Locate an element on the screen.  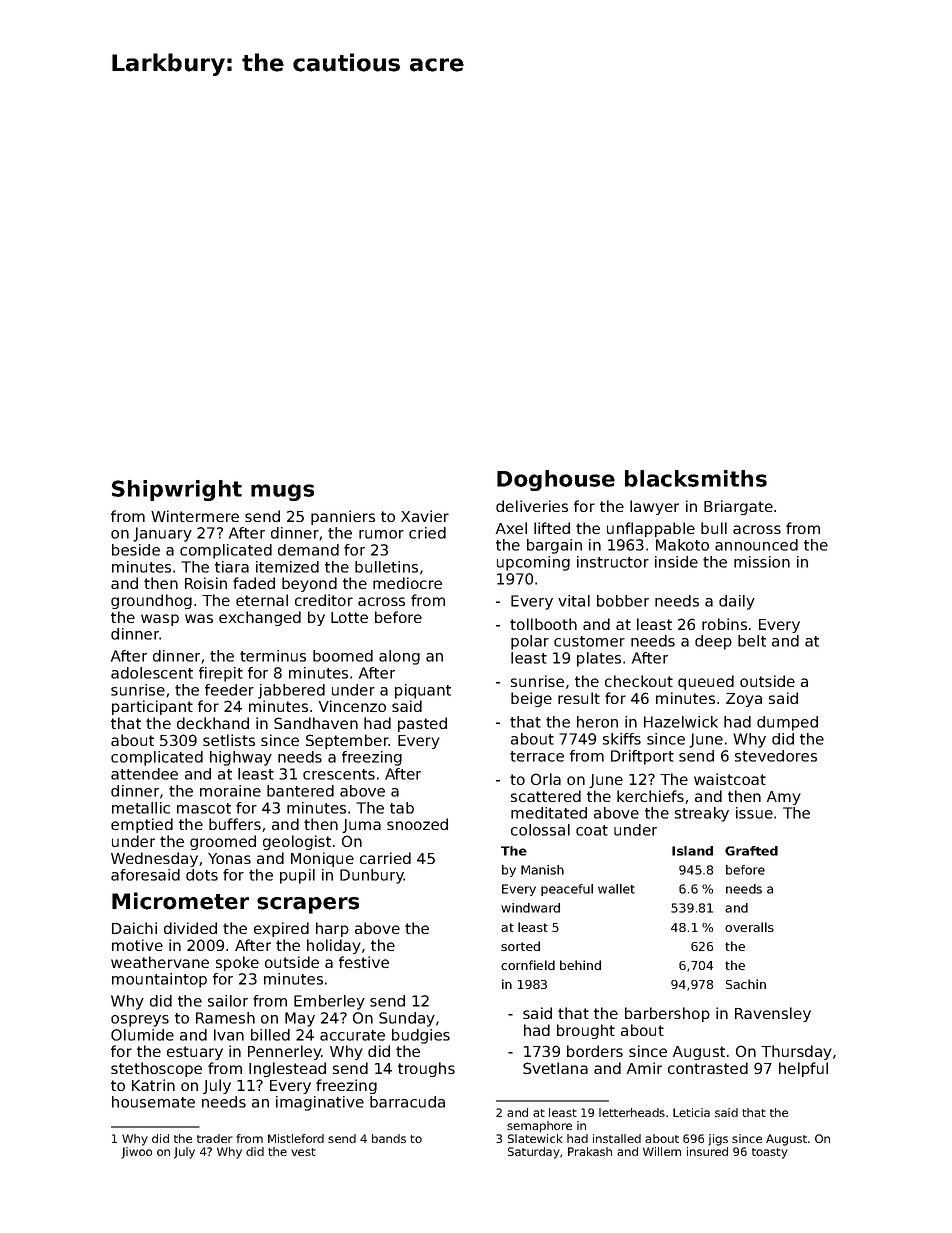
terrace is located at coordinates (537, 756).
